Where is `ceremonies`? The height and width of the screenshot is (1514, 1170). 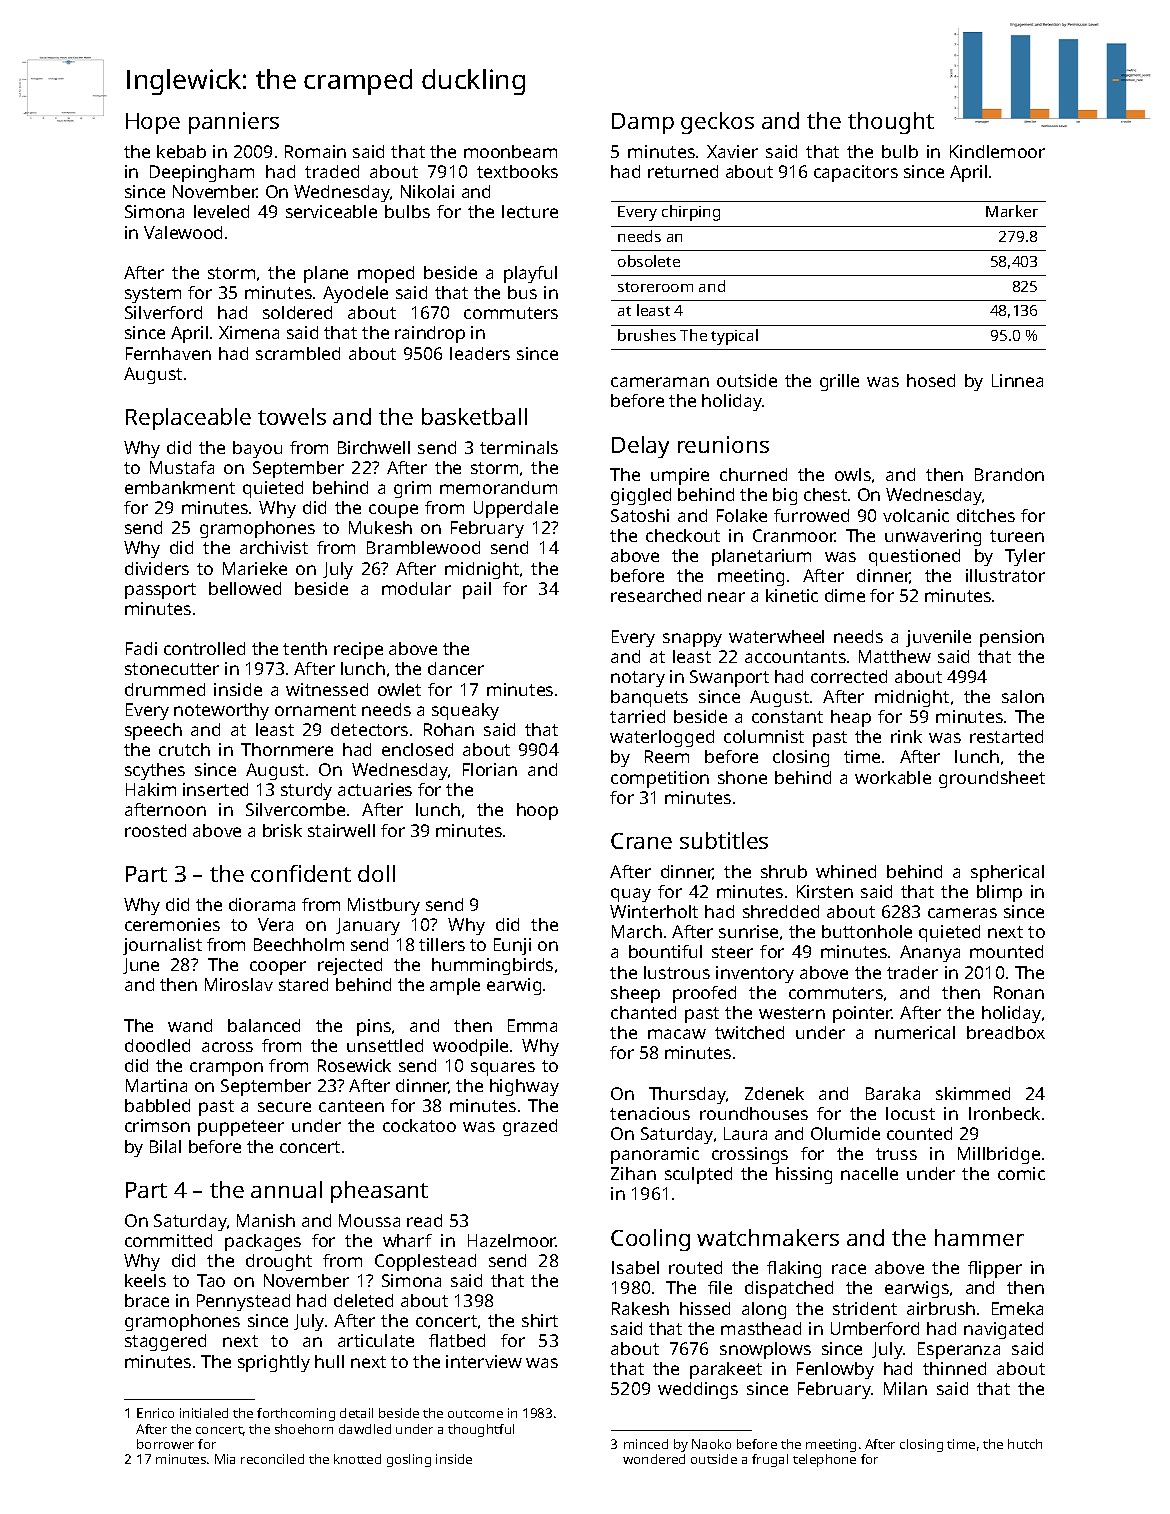
ceremonies is located at coordinates (172, 924).
